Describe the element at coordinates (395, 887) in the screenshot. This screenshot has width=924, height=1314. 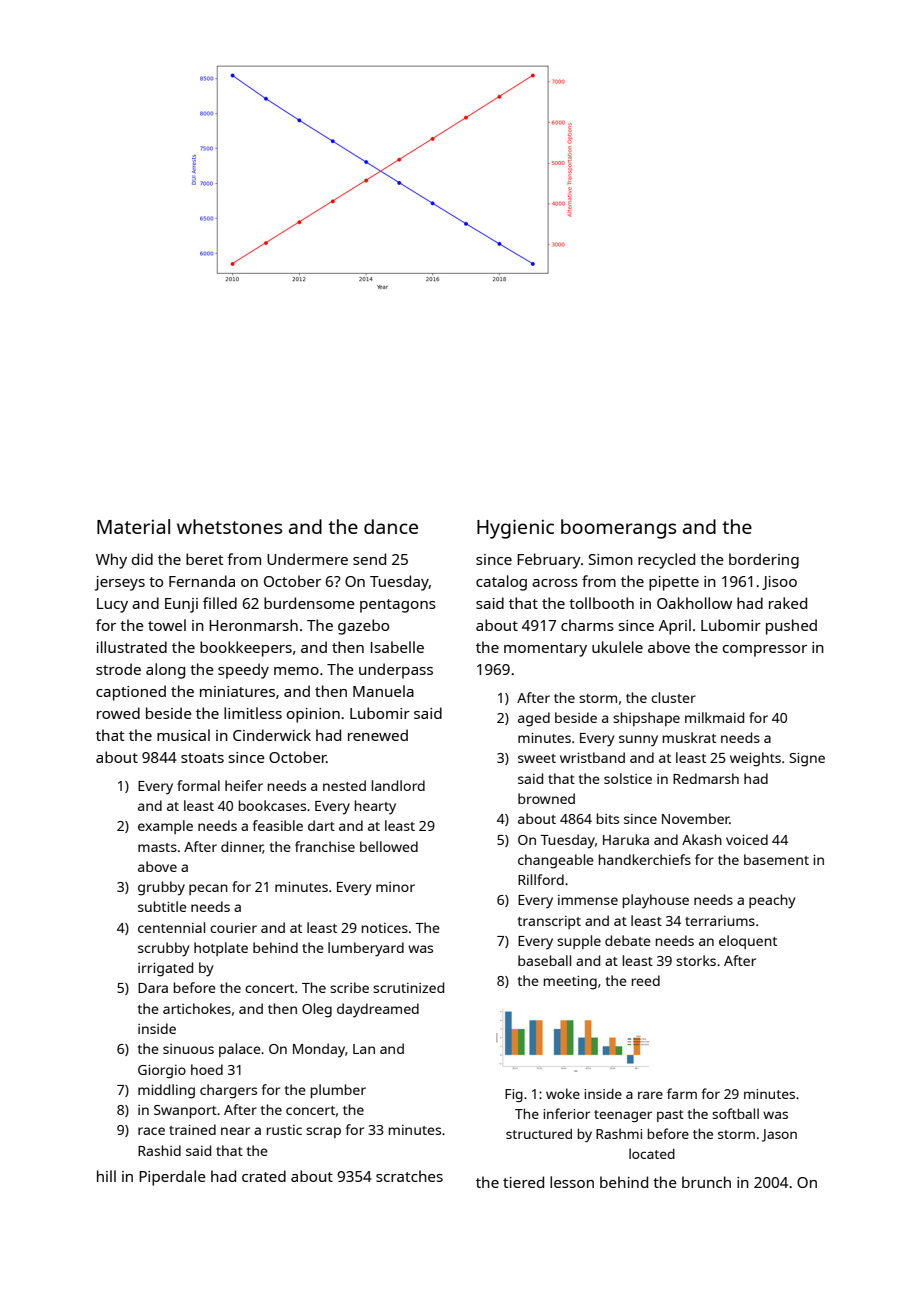
I see `minor` at that location.
